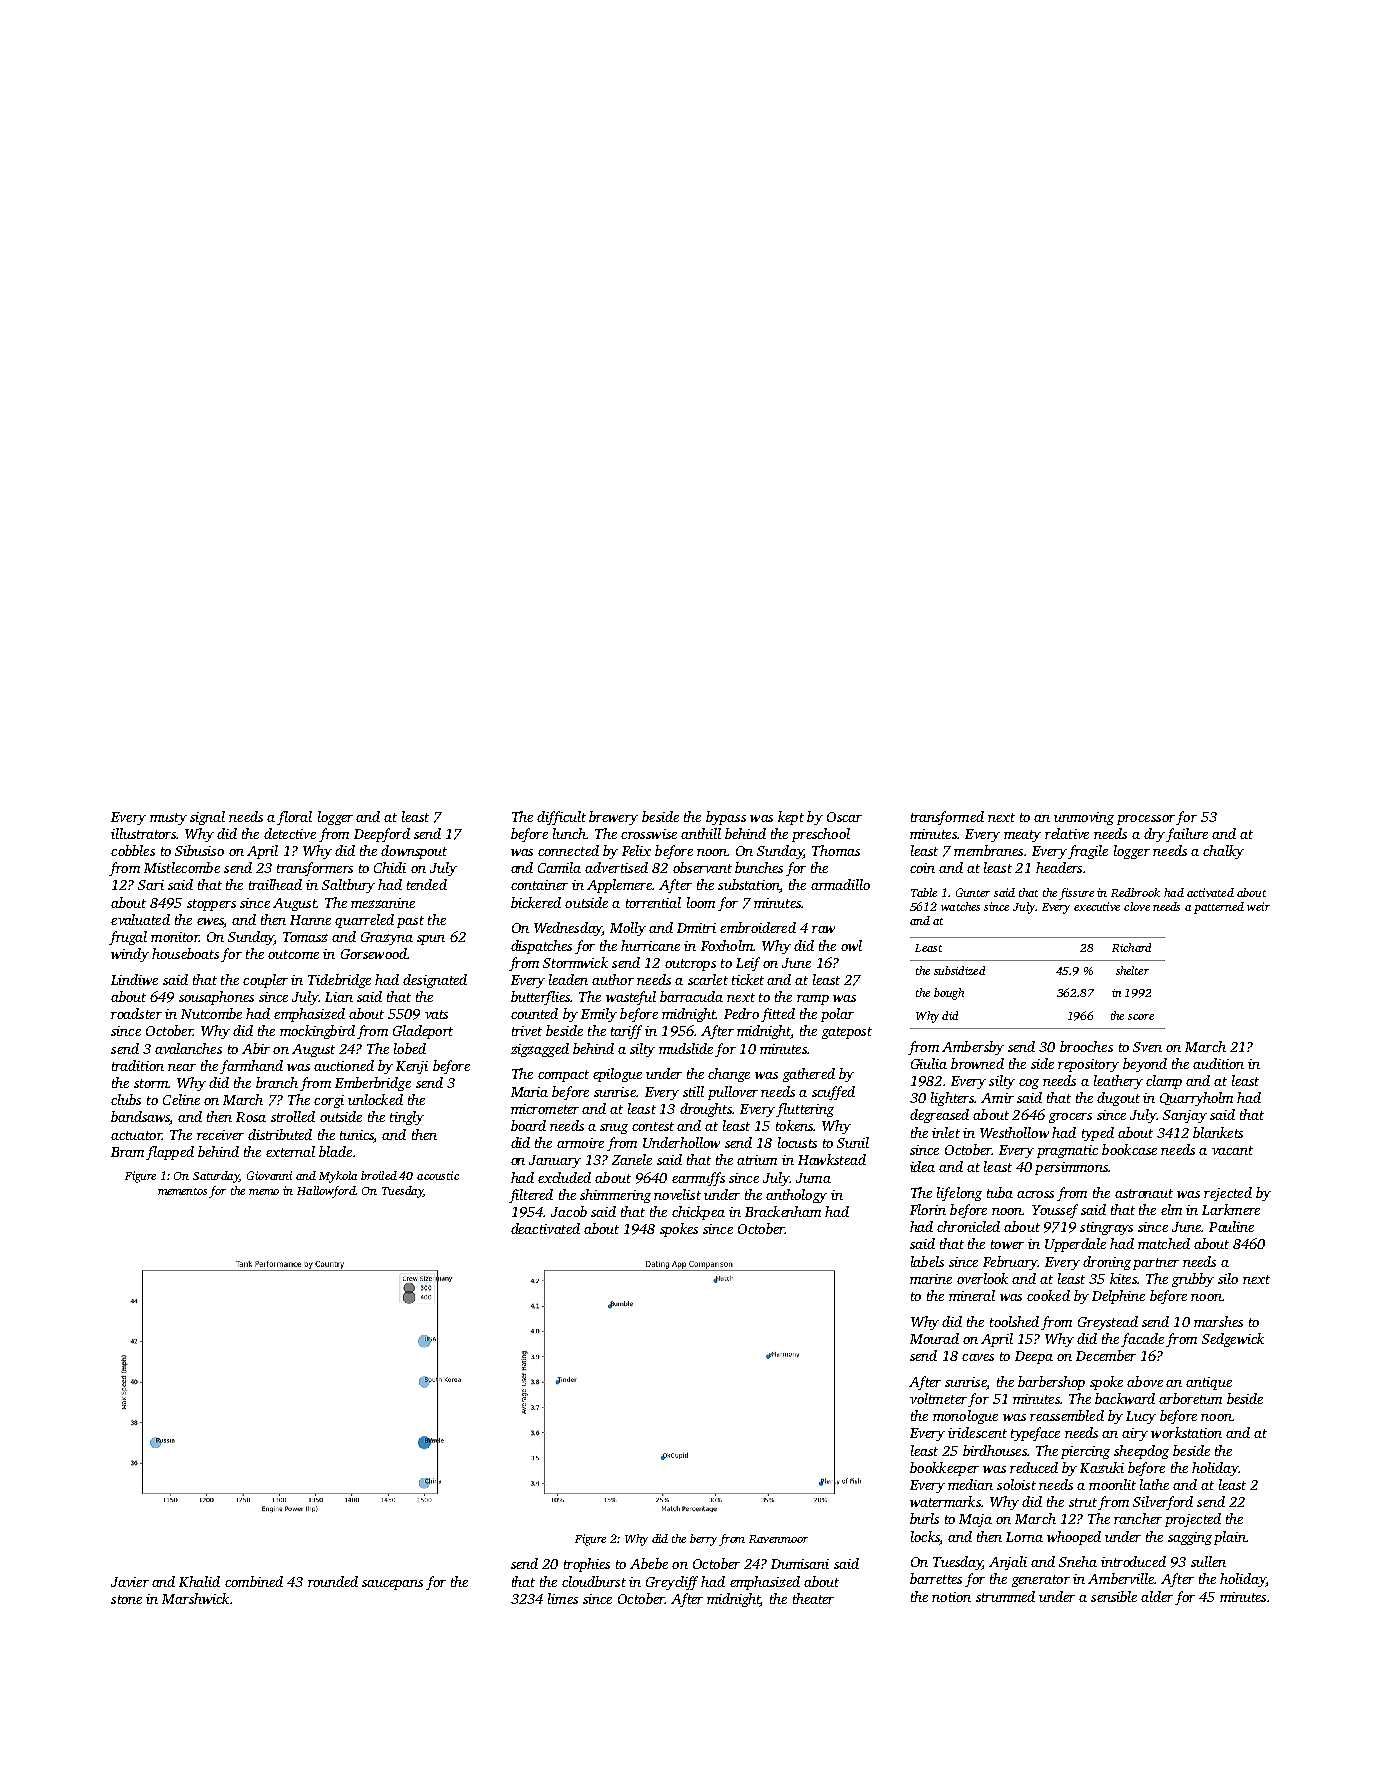 The image size is (1383, 1790). Describe the element at coordinates (587, 1565) in the screenshot. I see `trophies` at that location.
